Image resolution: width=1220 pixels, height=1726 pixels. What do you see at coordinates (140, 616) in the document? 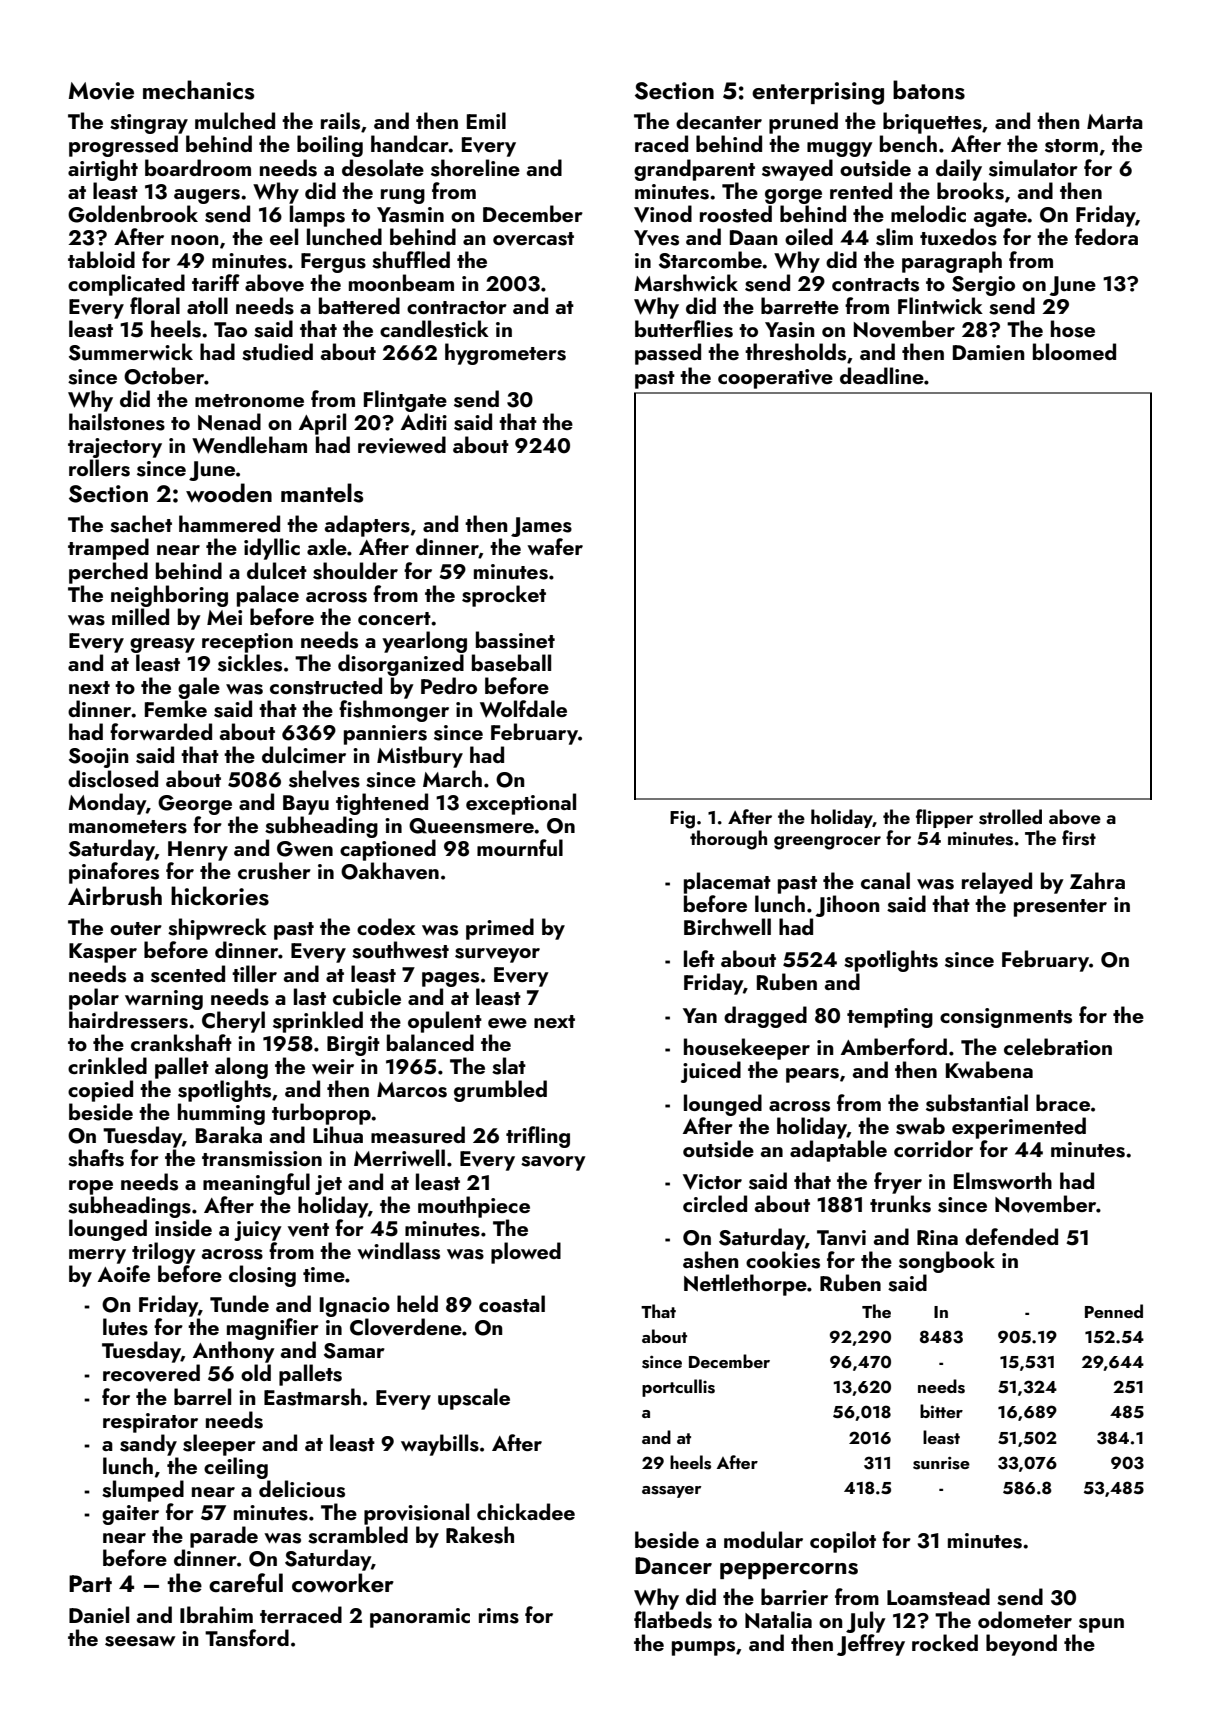
I see `milled` at bounding box center [140, 616].
